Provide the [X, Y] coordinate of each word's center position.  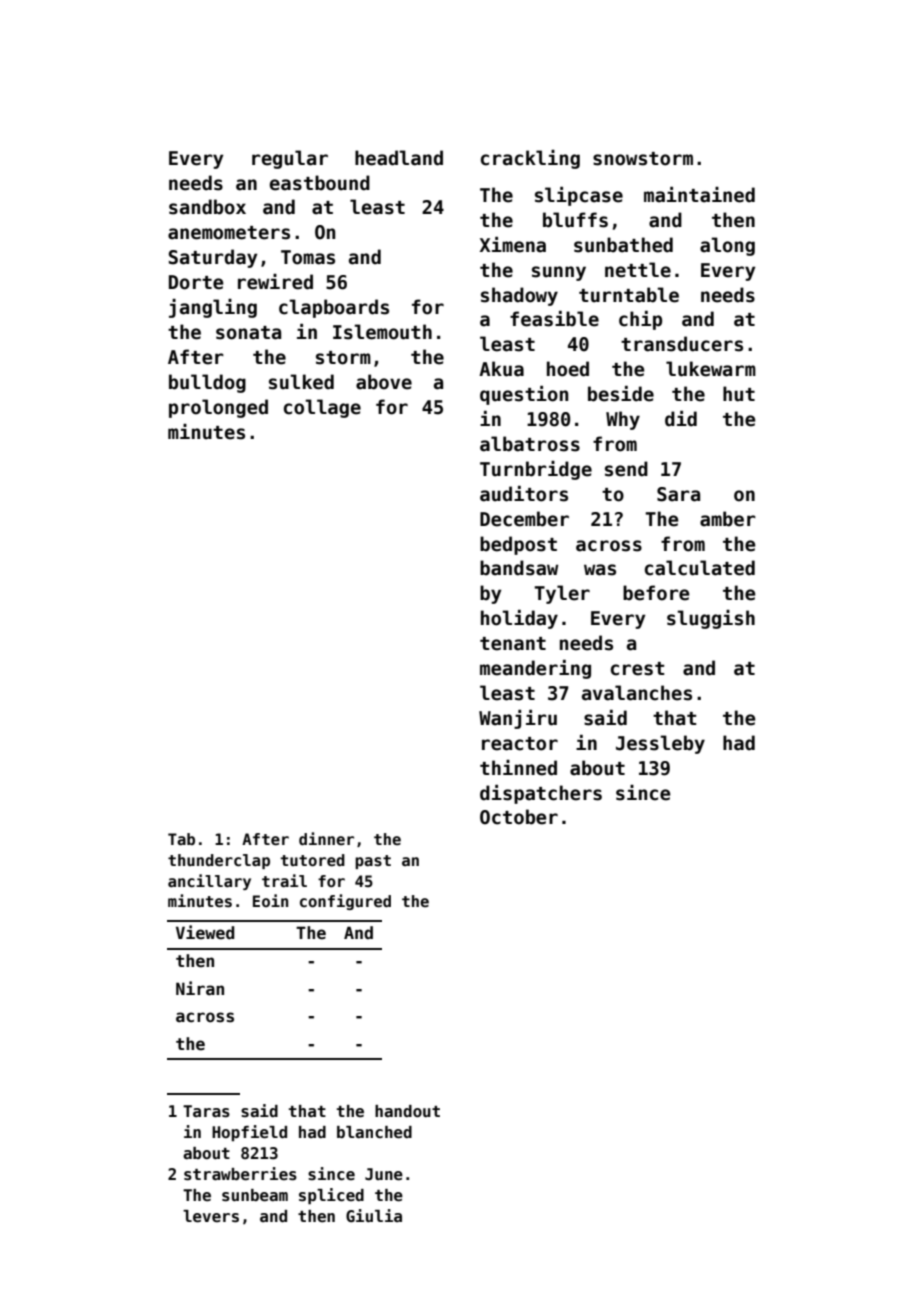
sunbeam [255, 1195]
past [373, 862]
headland [399, 158]
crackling [530, 159]
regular [290, 159]
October [519, 817]
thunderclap [219, 861]
